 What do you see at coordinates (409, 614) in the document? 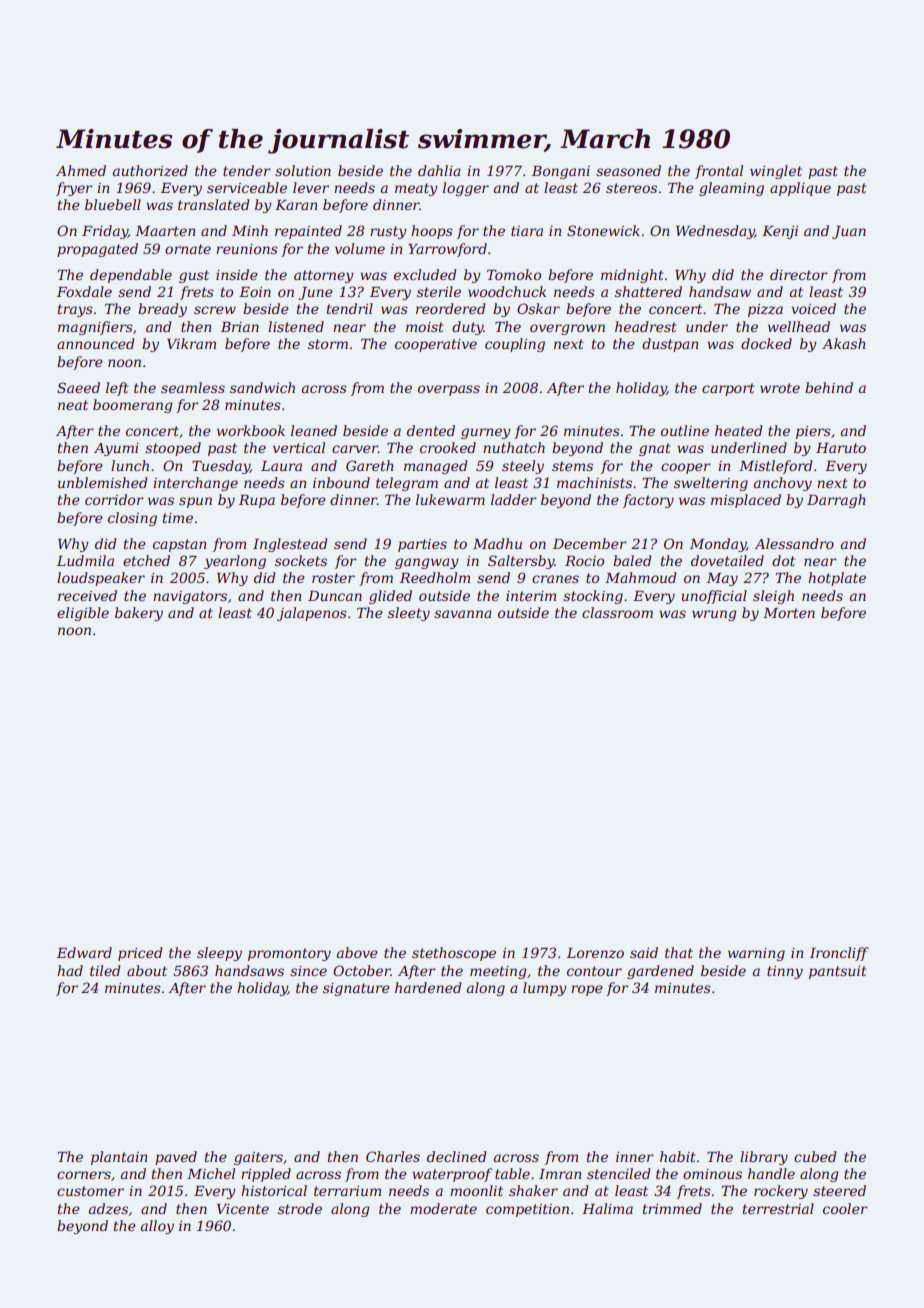
I see `sleety` at bounding box center [409, 614].
